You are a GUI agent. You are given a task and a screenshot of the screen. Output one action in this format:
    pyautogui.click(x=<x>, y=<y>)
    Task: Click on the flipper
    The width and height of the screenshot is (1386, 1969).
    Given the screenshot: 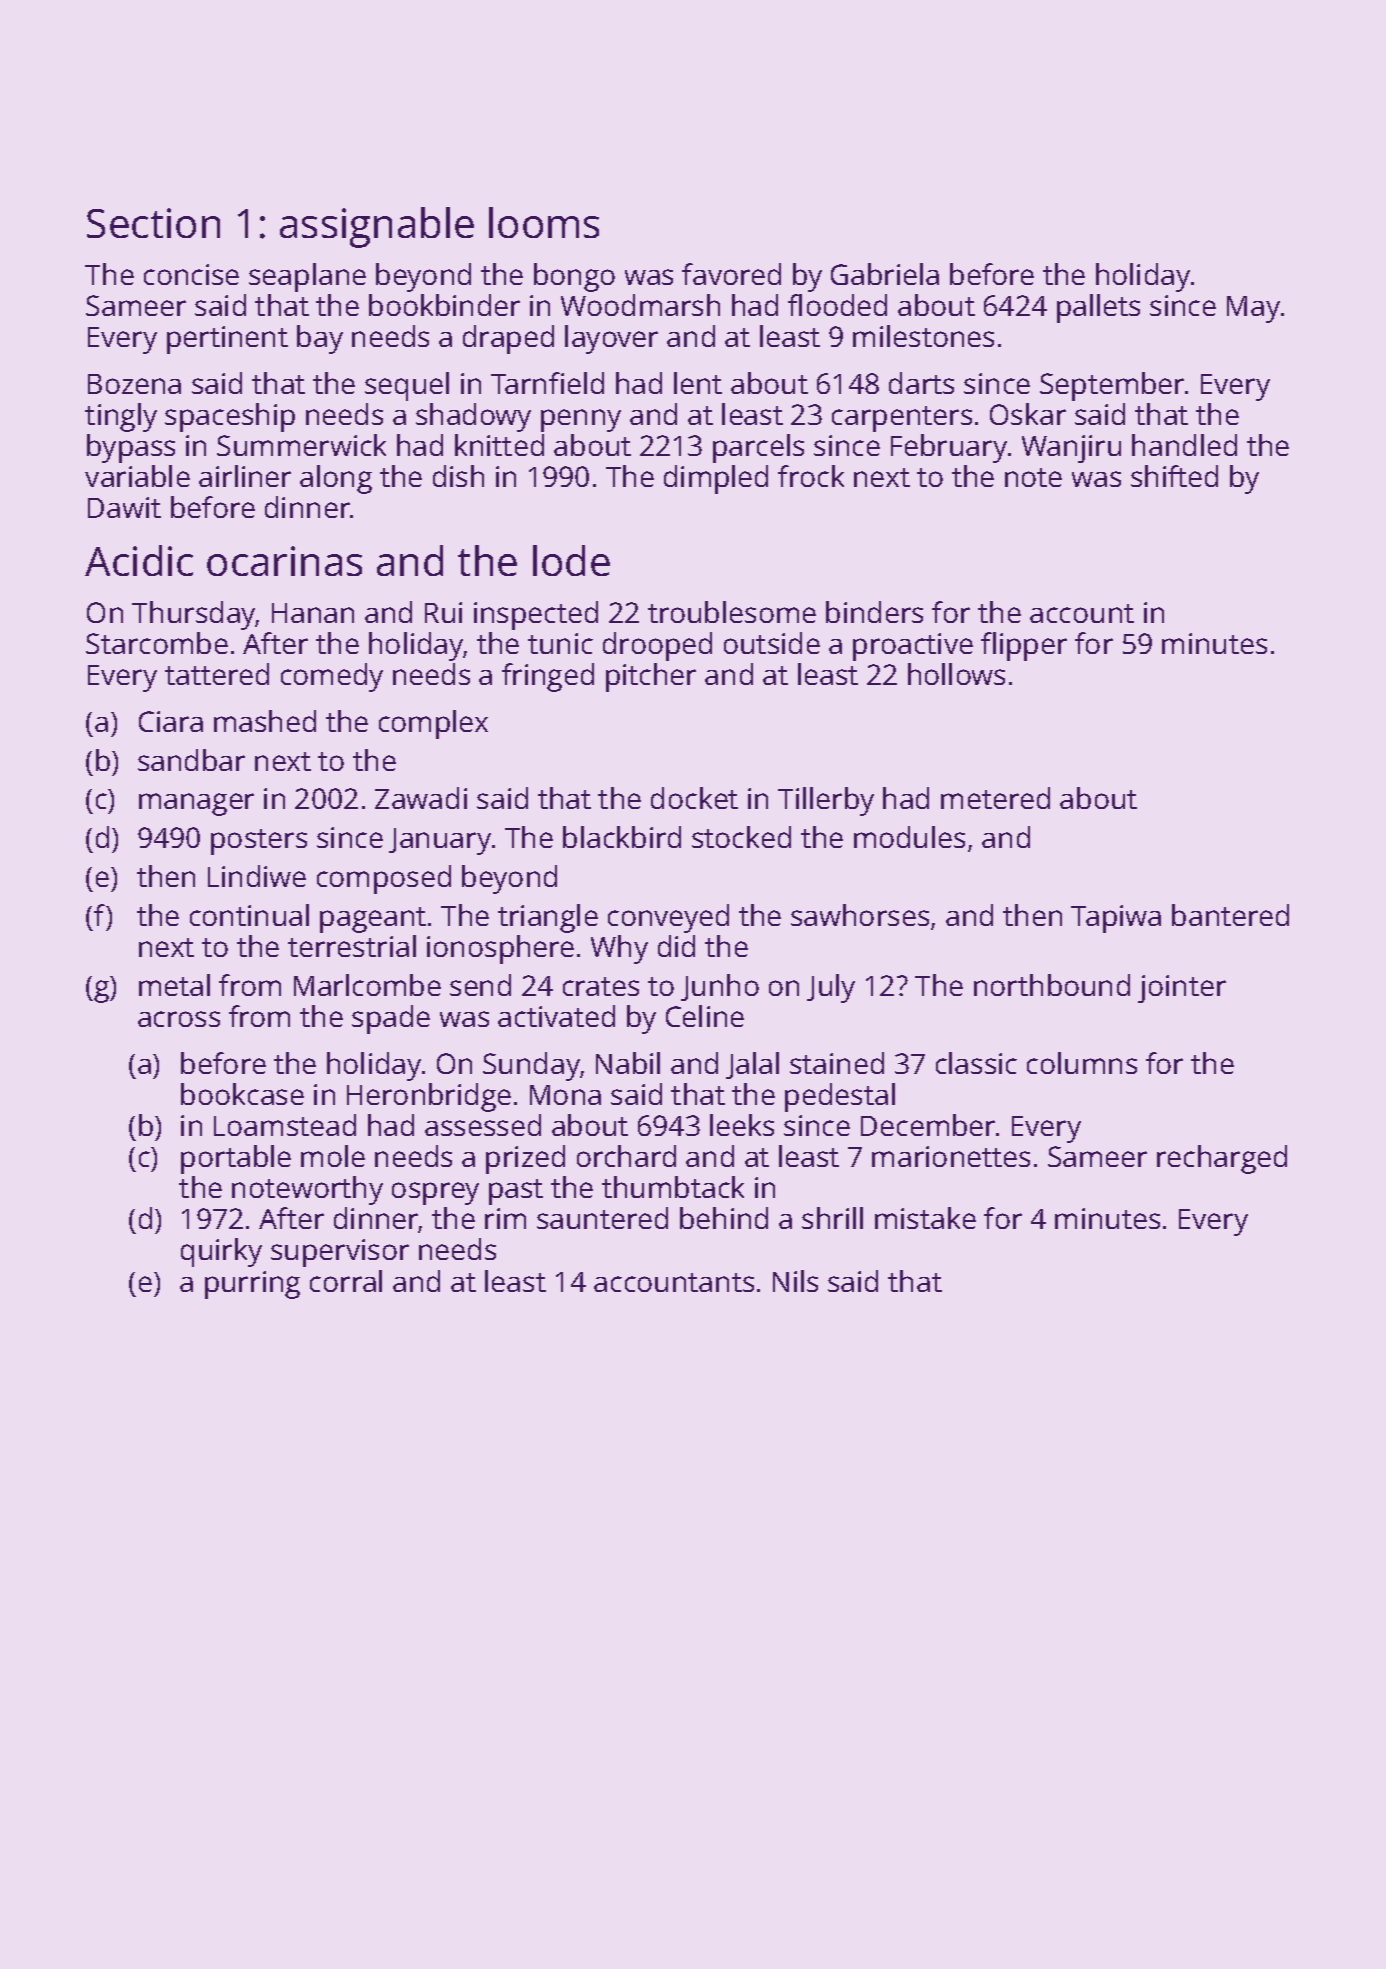 What is the action you would take?
    pyautogui.click(x=1024, y=646)
